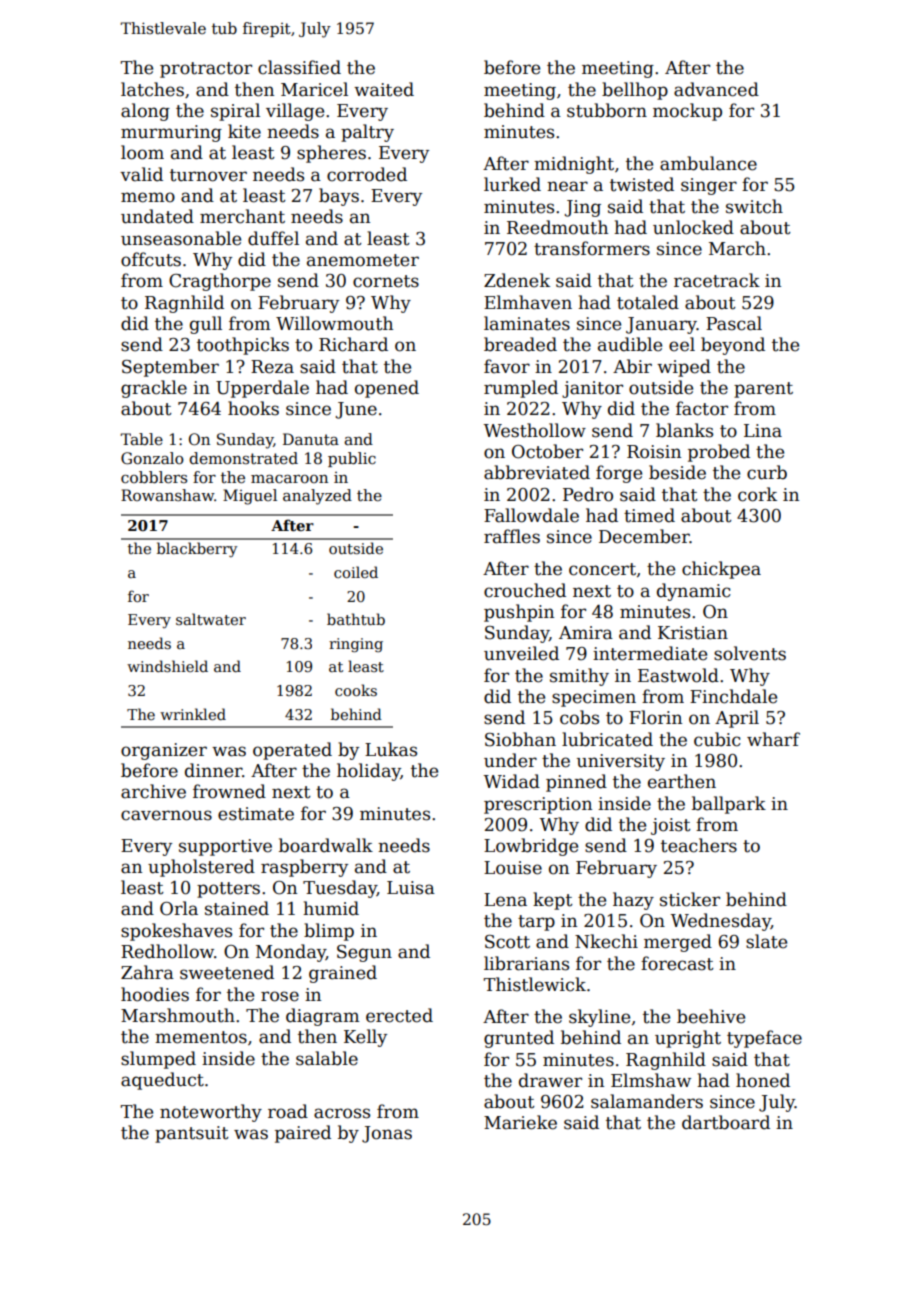 This image has height=1311, width=924. Describe the element at coordinates (364, 953) in the image. I see `Segun` at that location.
